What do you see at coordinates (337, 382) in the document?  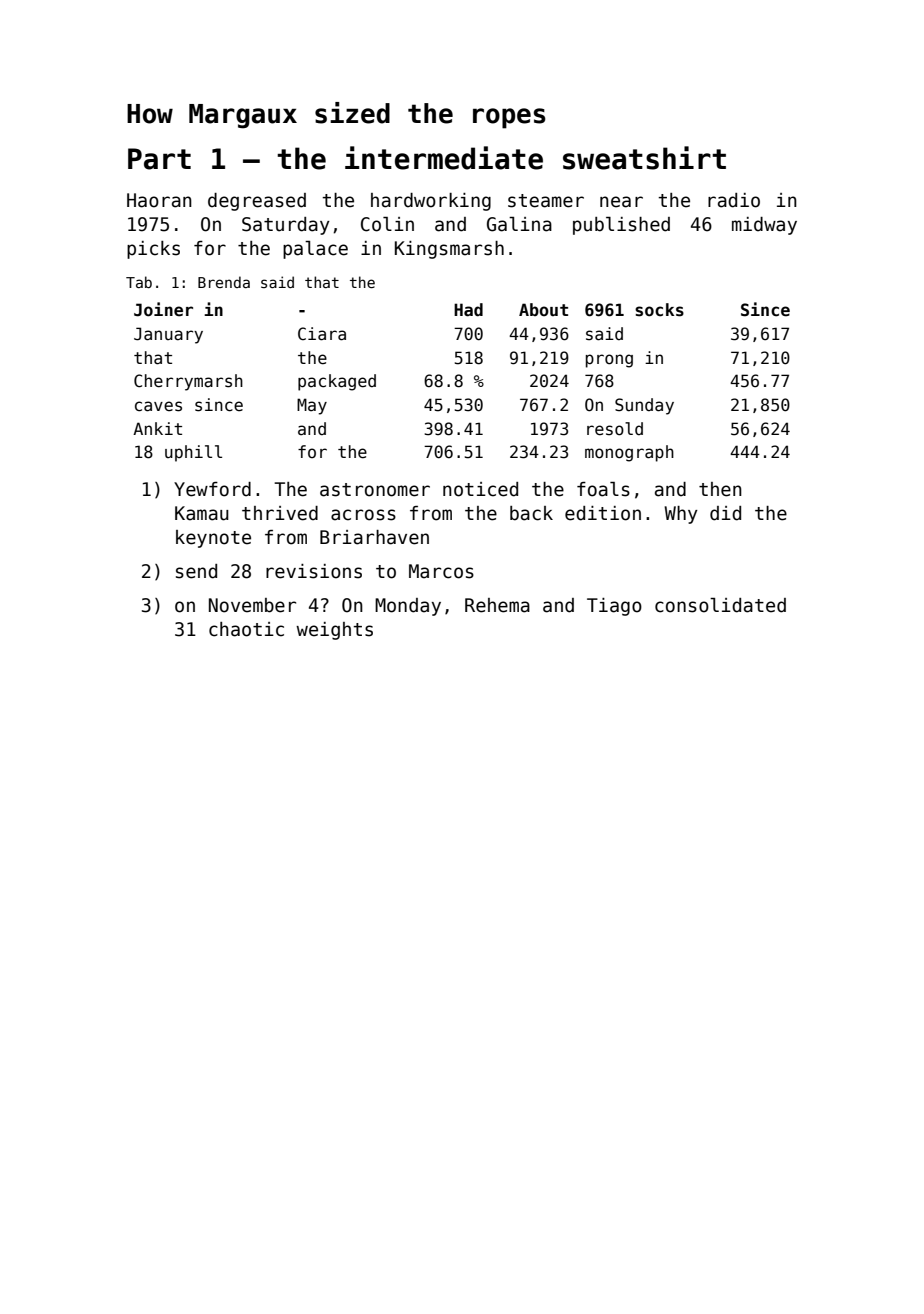 I see `packaged` at bounding box center [337, 382].
